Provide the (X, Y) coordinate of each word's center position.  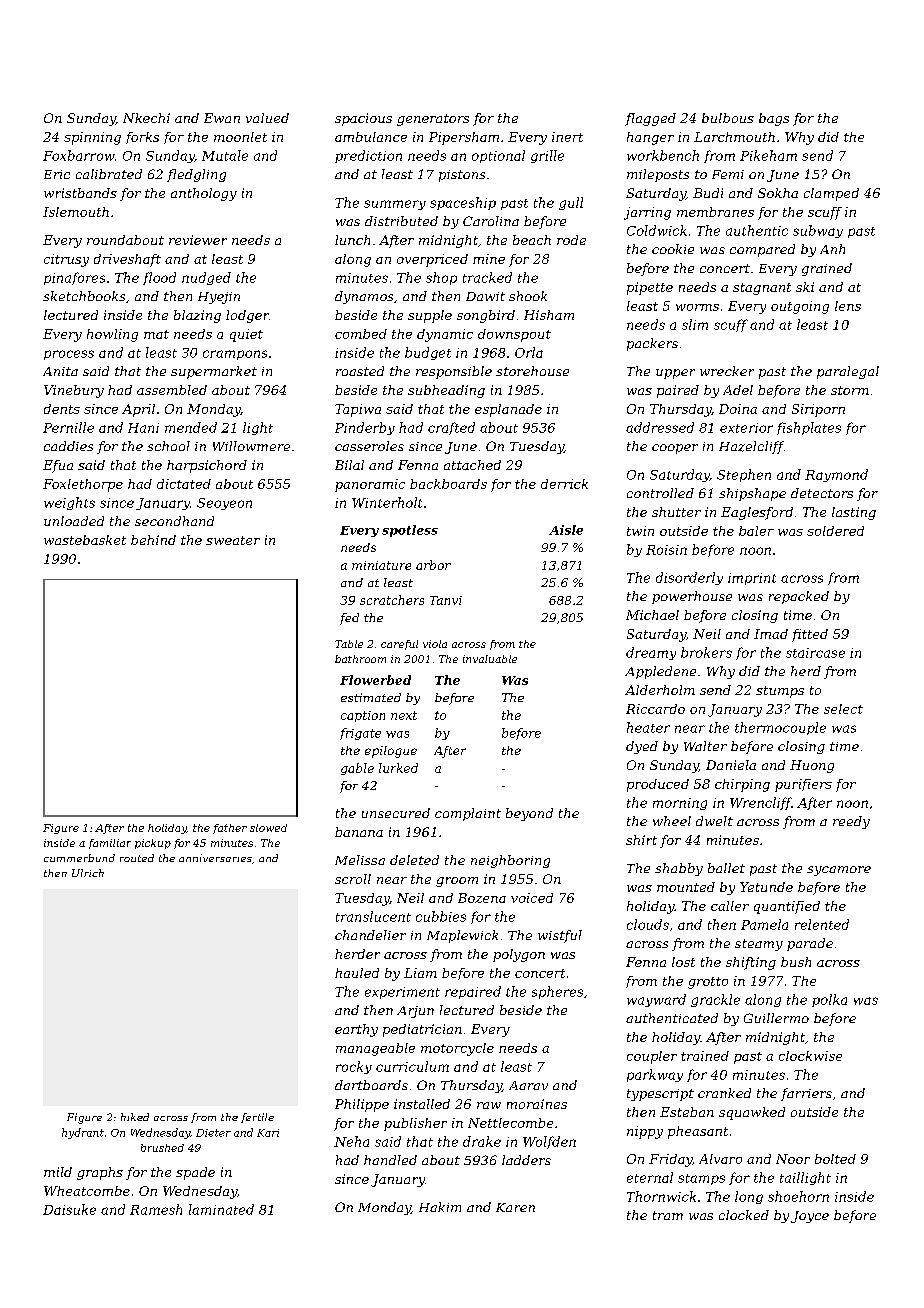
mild (58, 1172)
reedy (851, 822)
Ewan (222, 118)
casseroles (369, 446)
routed (137, 858)
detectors (822, 493)
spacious (363, 119)
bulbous (728, 118)
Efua (58, 466)
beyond (529, 814)
